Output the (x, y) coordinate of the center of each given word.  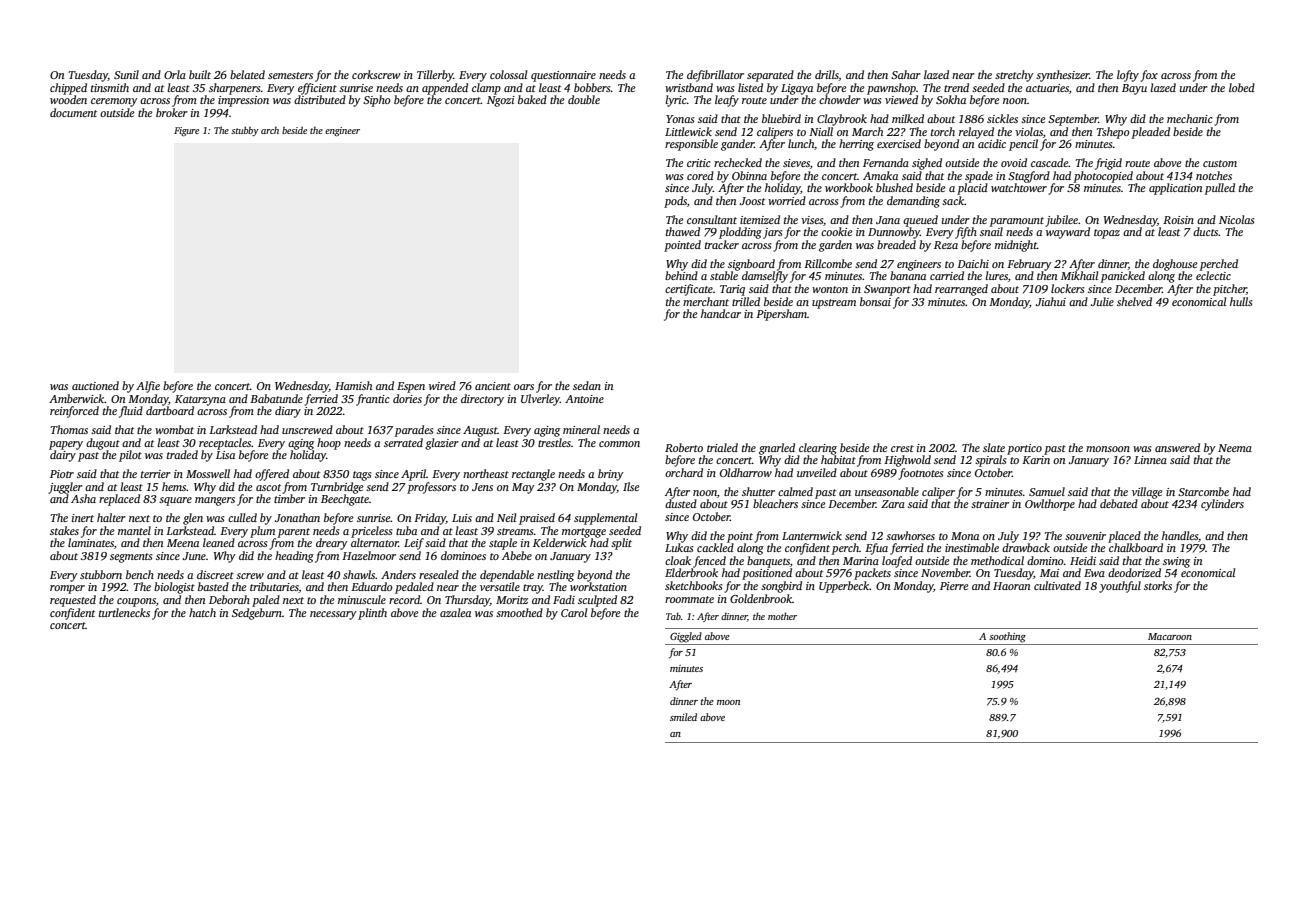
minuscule (362, 599)
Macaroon (1170, 636)
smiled (683, 717)
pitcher (1230, 290)
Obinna (749, 175)
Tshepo (1113, 133)
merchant (706, 301)
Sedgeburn (257, 614)
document (73, 112)
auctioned (95, 385)
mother (782, 616)
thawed (683, 231)
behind (681, 275)
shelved (1134, 301)
